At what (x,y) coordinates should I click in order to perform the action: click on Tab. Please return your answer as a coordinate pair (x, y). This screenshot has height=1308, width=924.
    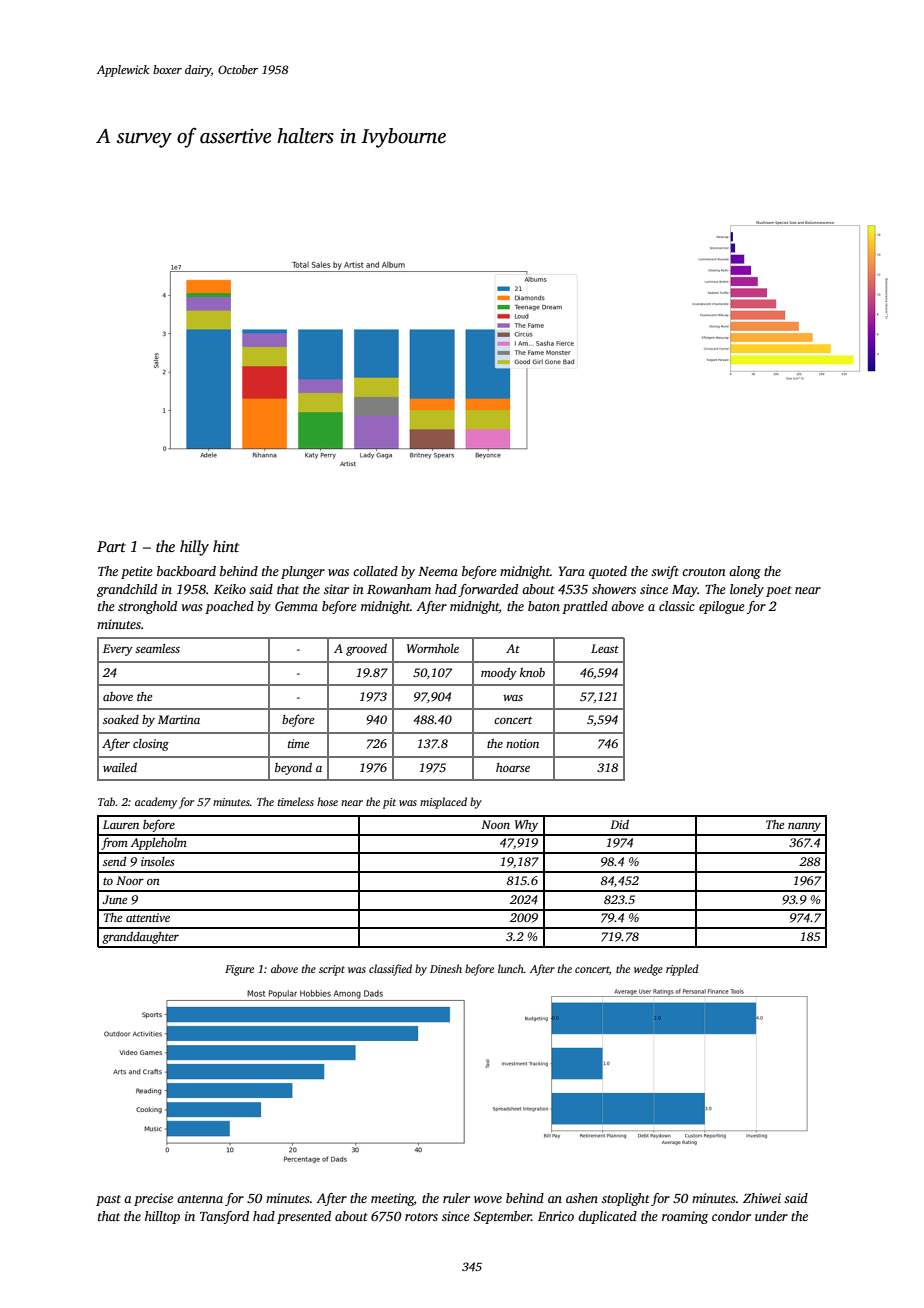
    Looking at the image, I should click on (106, 801).
